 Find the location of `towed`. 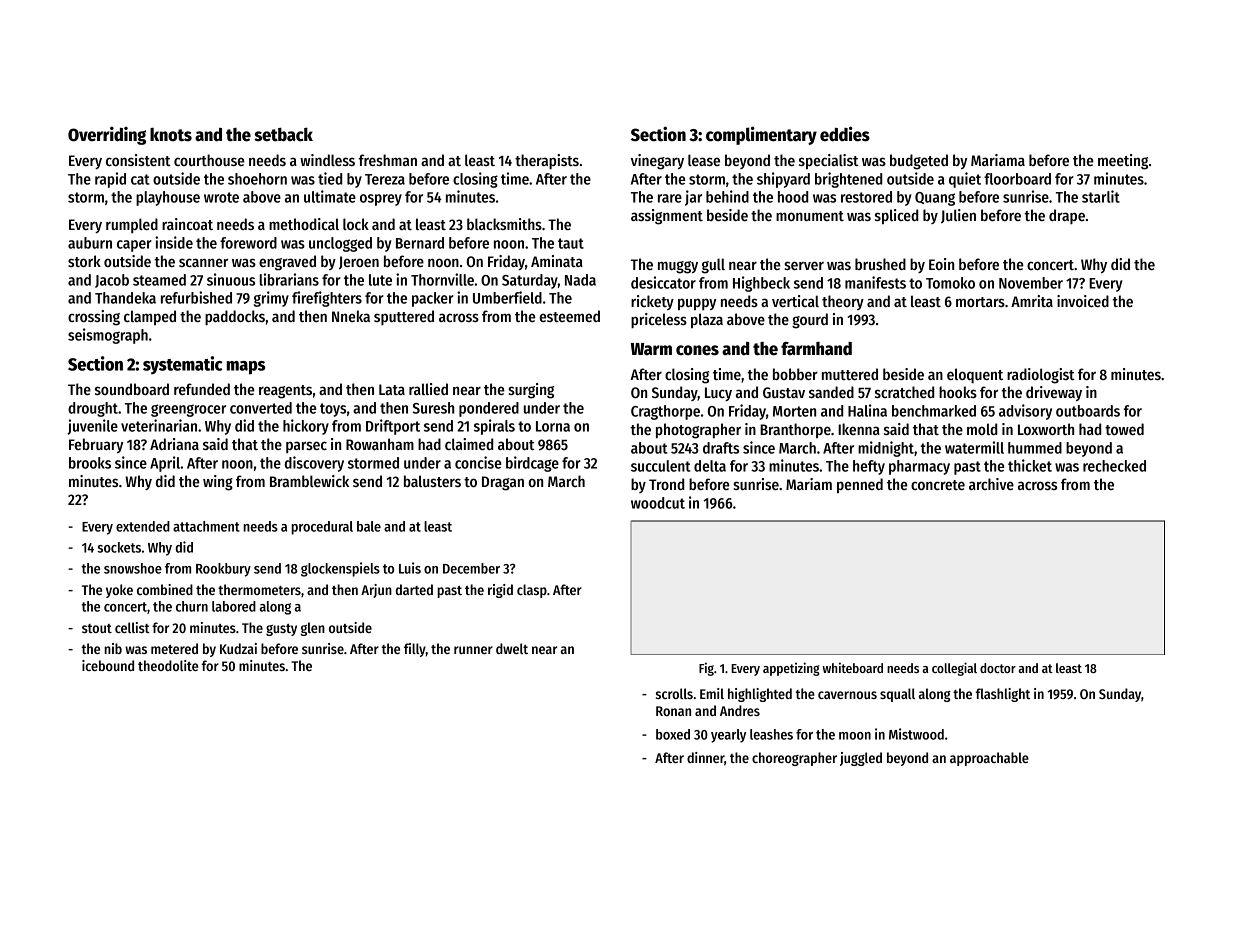

towed is located at coordinates (1124, 429).
